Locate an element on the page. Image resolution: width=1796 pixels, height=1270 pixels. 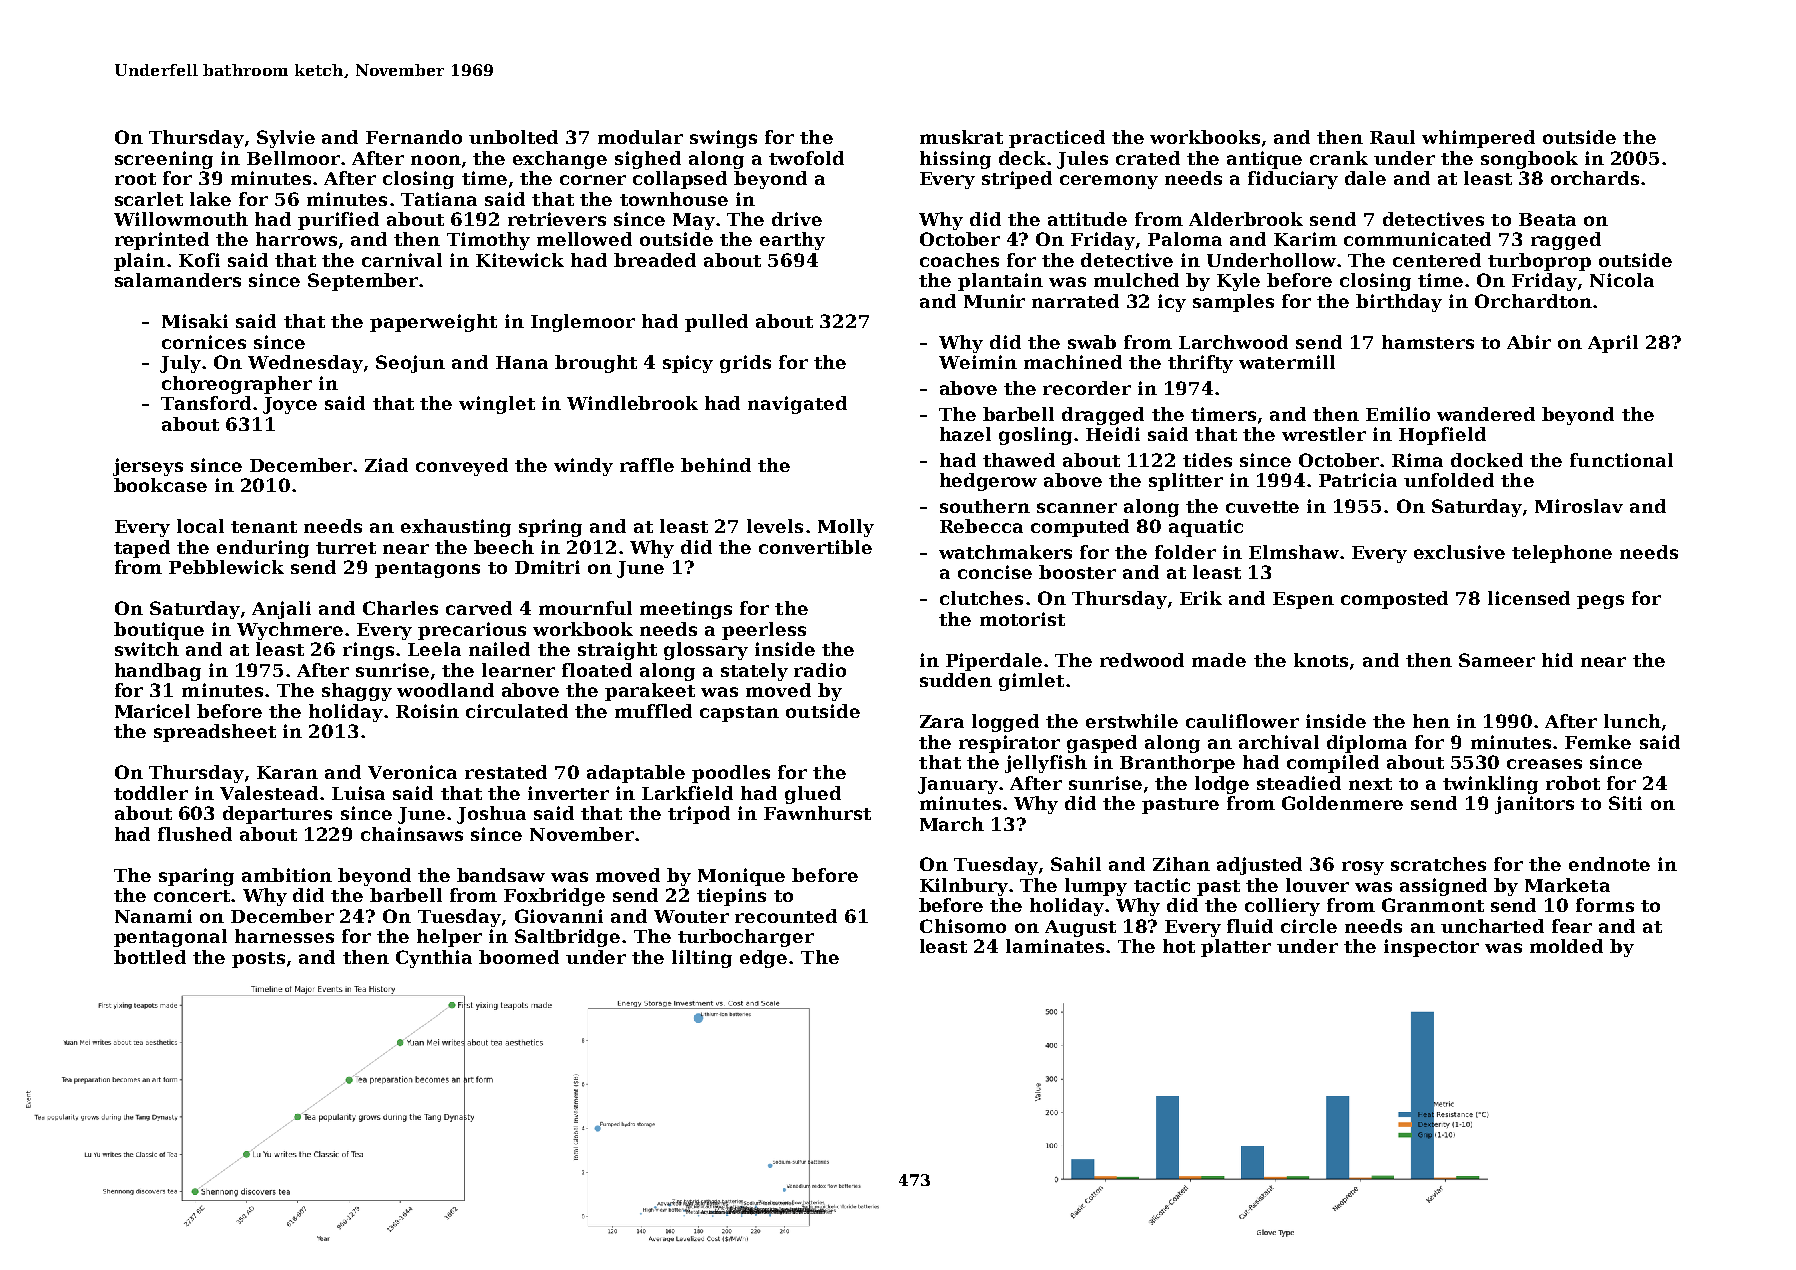
lumpy is located at coordinates (1096, 887).
